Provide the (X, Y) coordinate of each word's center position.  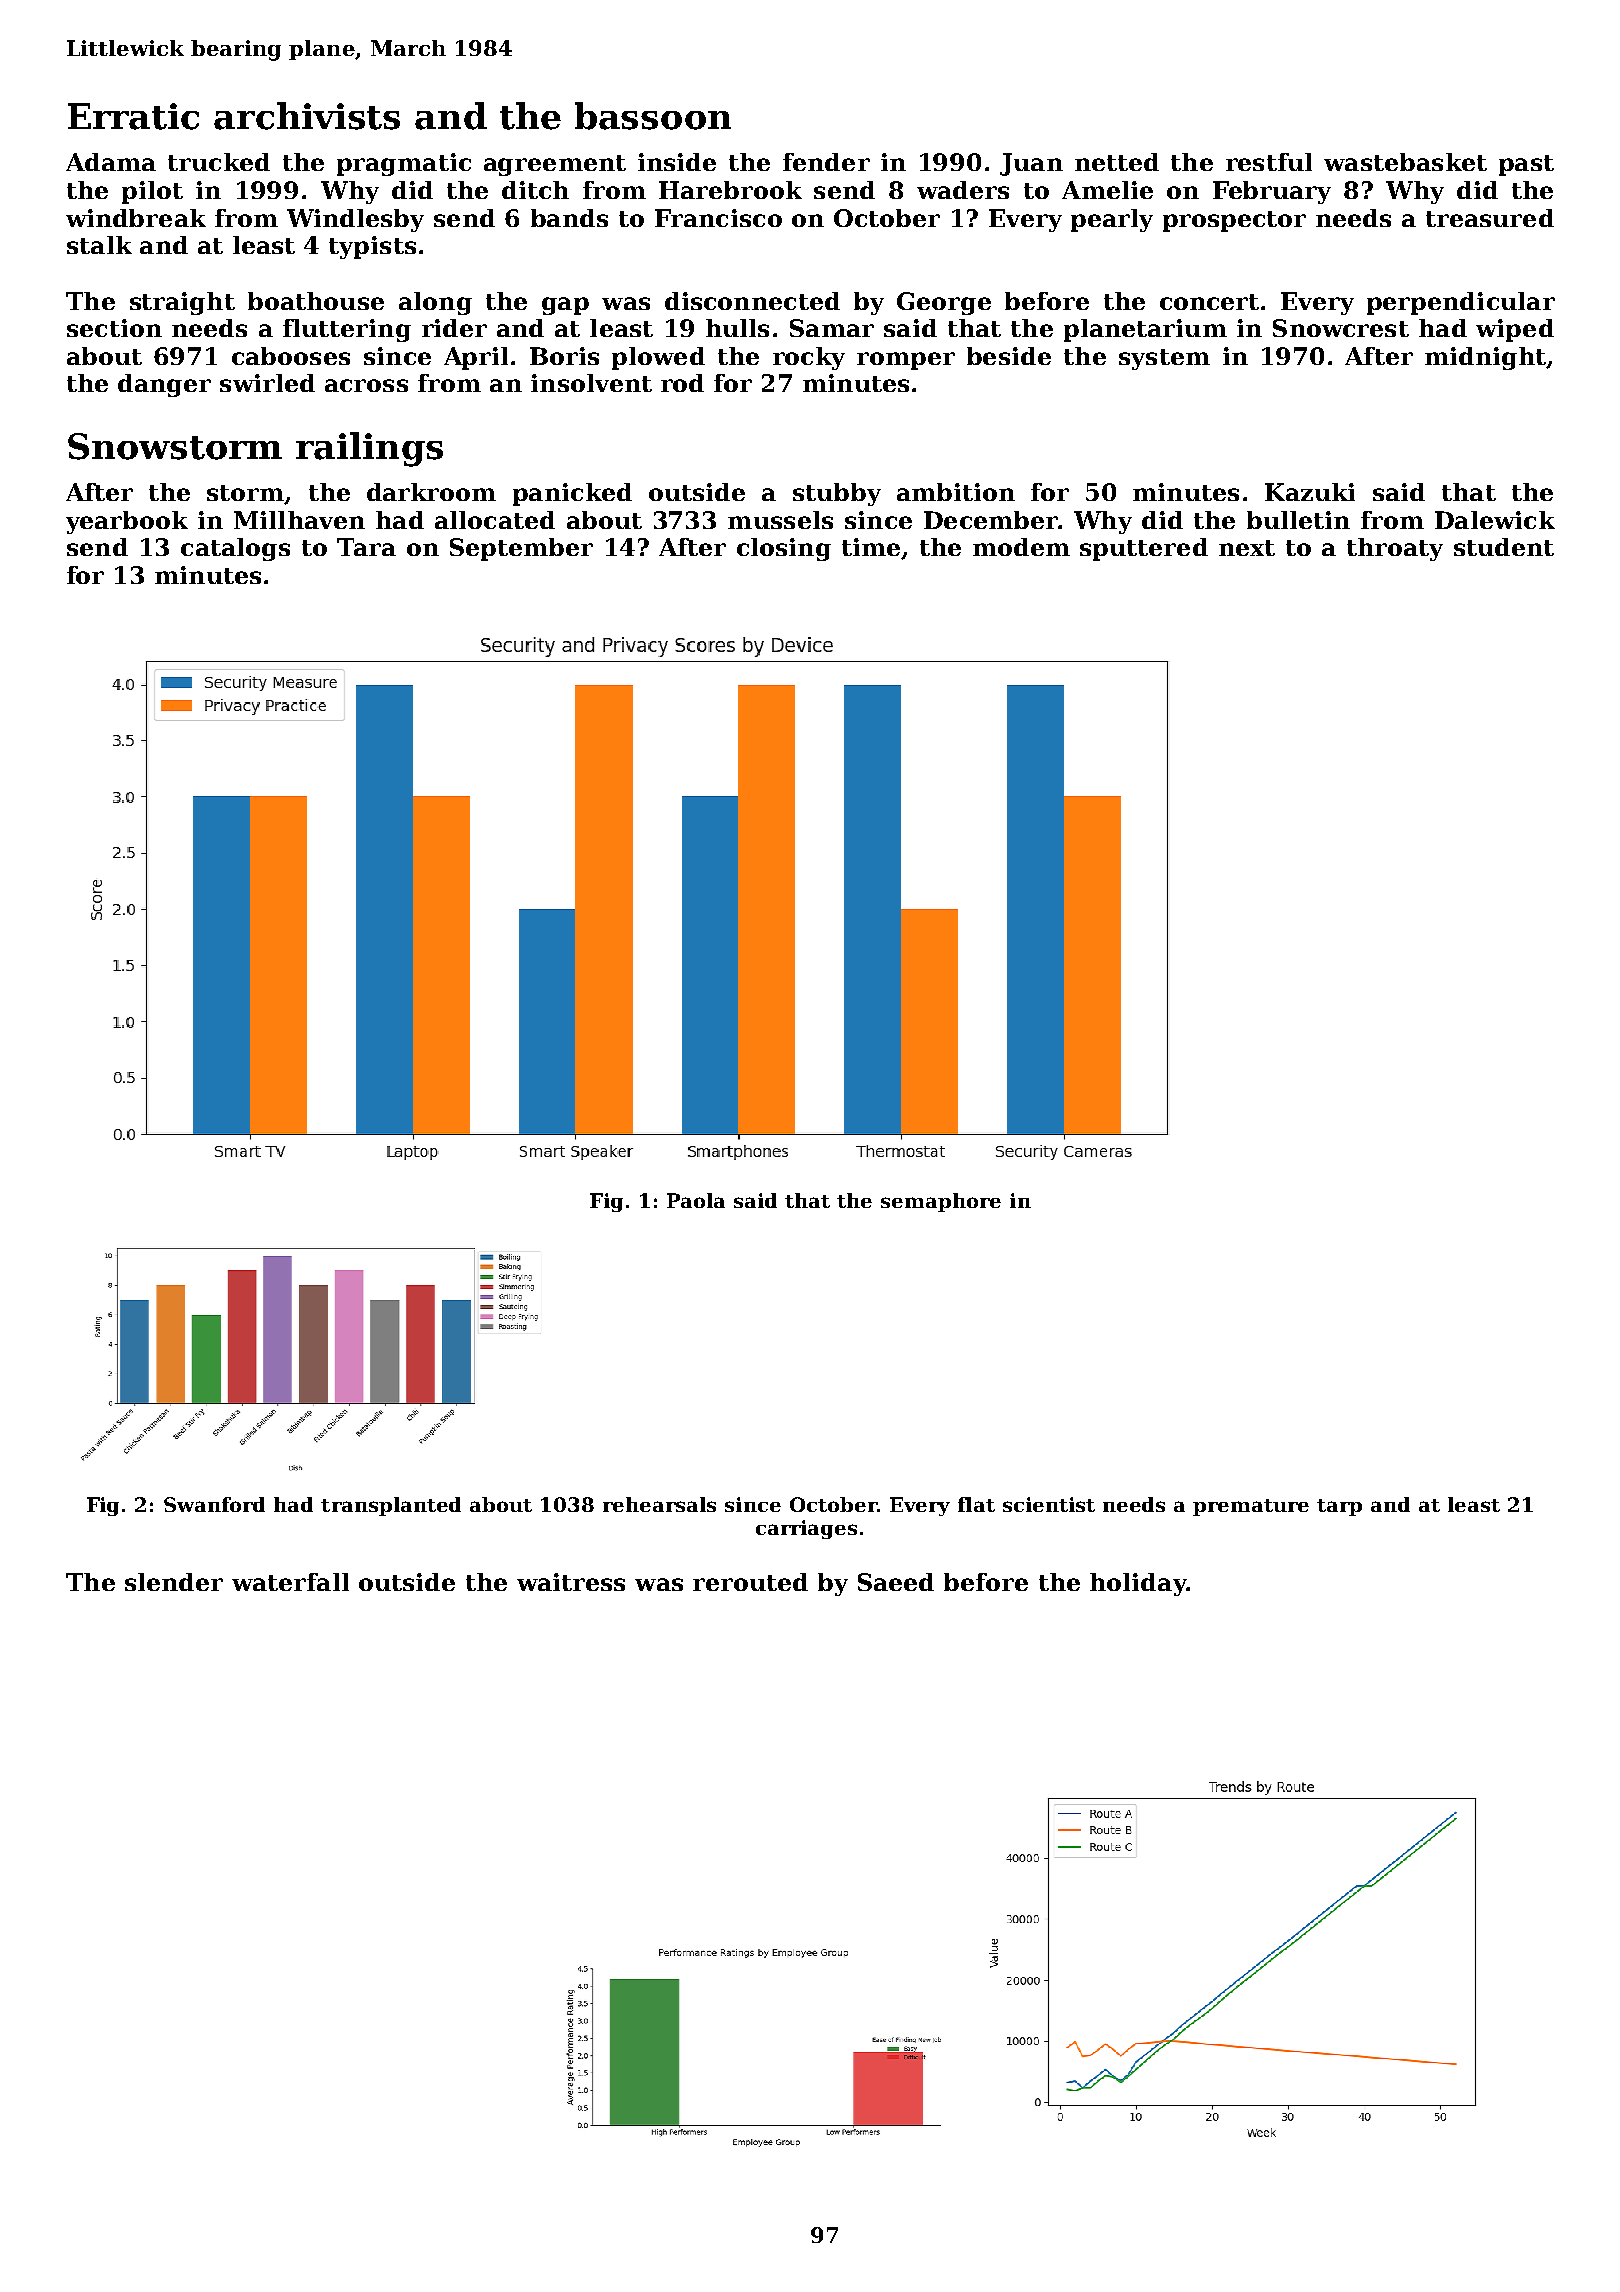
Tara (366, 547)
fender (826, 162)
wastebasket (1405, 162)
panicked (572, 494)
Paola (696, 1200)
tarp (1339, 1507)
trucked (219, 162)
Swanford (214, 1504)
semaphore (941, 1202)
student (1504, 547)
